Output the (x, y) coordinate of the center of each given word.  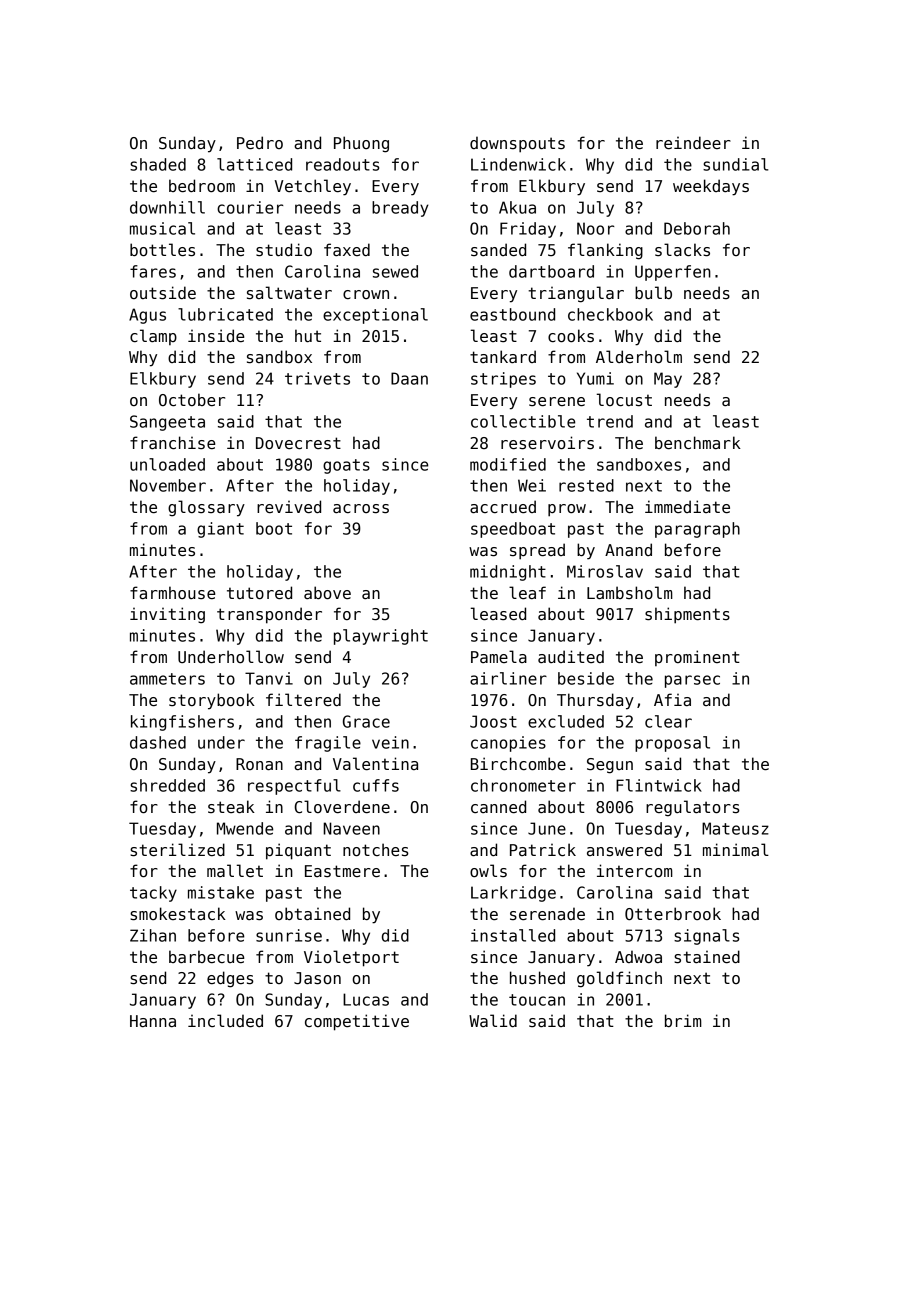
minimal (736, 849)
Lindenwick (518, 164)
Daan (409, 378)
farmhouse (173, 593)
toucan (537, 1000)
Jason (317, 978)
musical (162, 228)
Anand (628, 549)
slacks (682, 250)
